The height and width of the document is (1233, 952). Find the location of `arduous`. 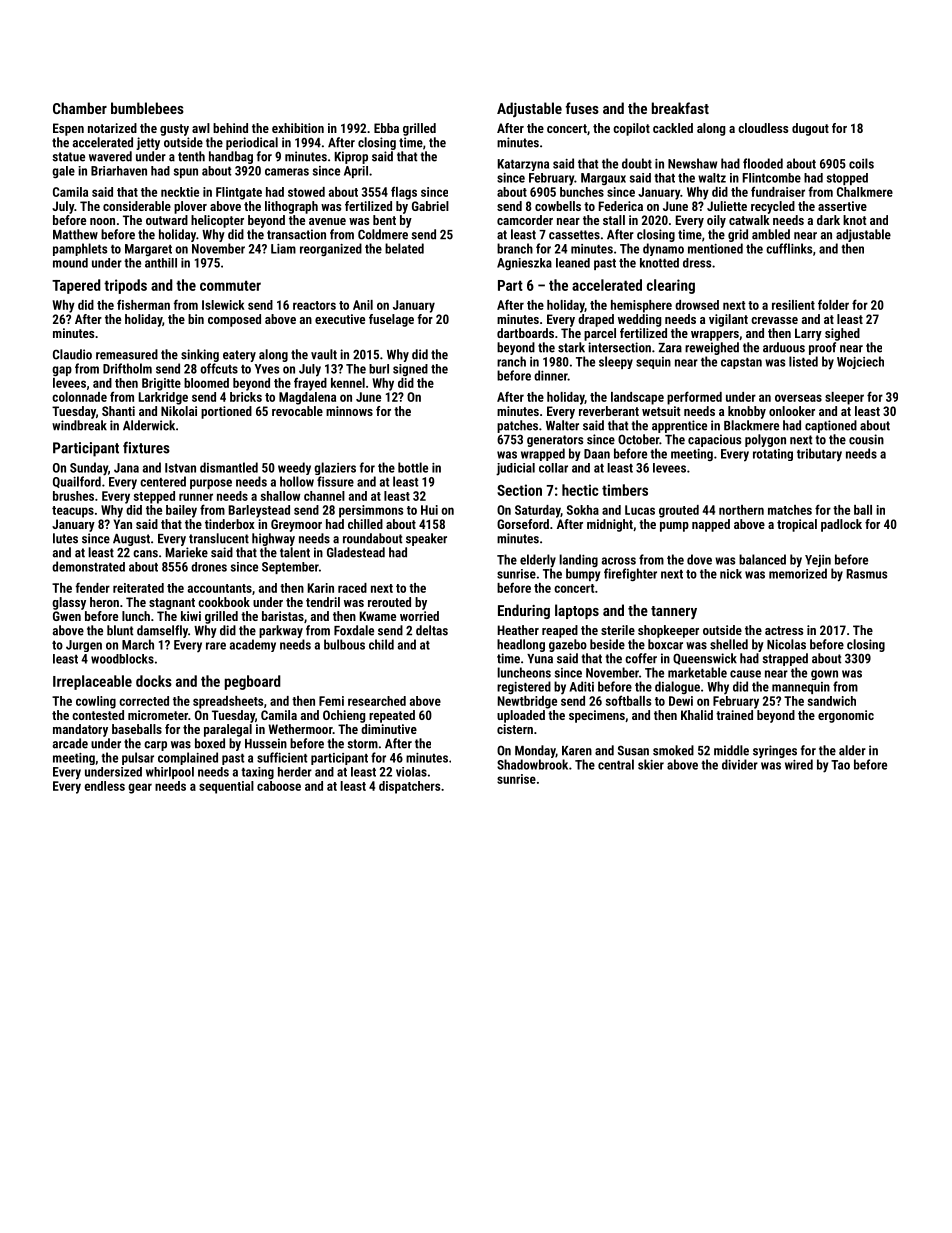

arduous is located at coordinates (784, 347).
